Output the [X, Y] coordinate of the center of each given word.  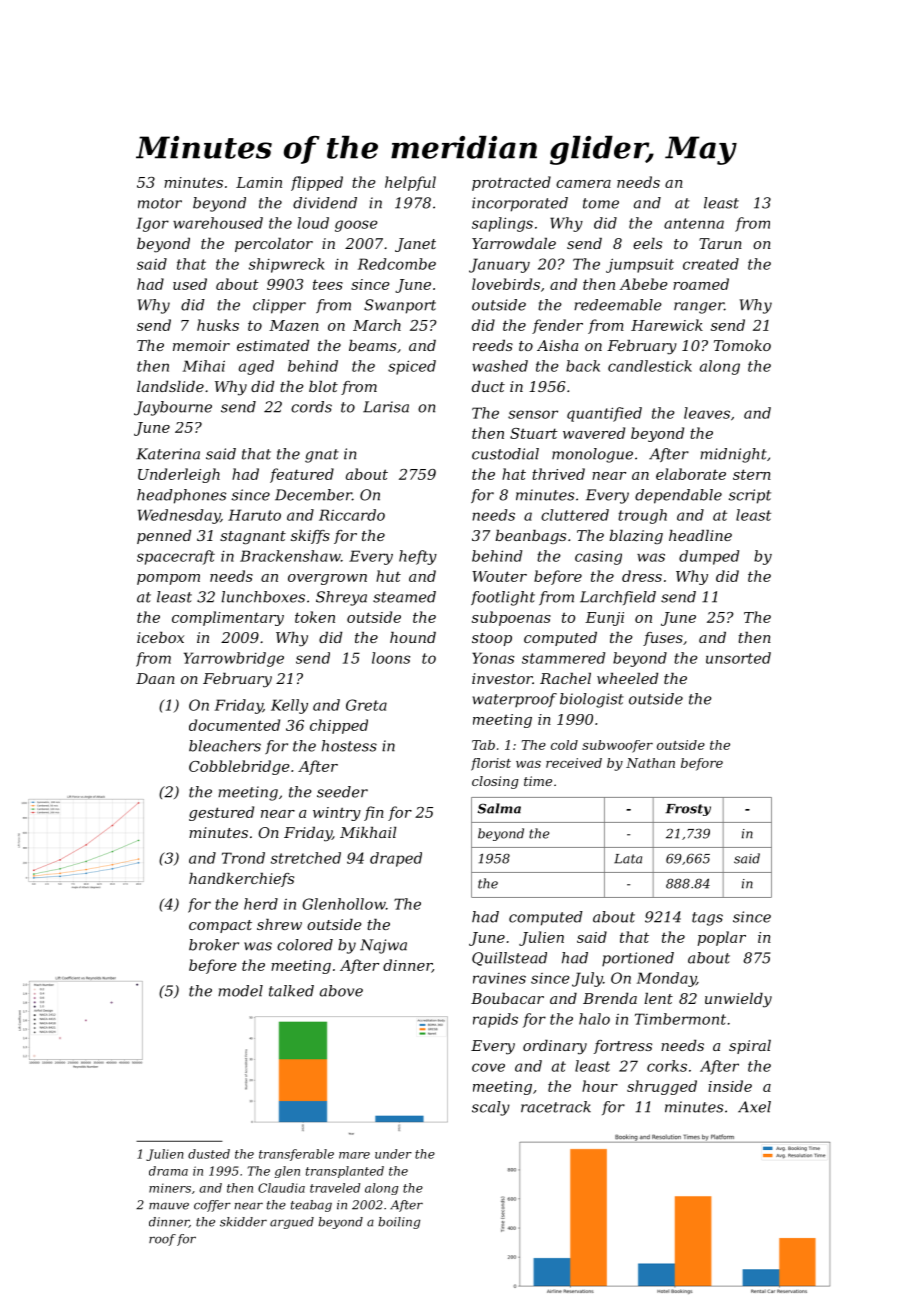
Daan [155, 678]
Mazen [294, 325]
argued [292, 1223]
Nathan [650, 763]
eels [647, 243]
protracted [511, 183]
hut [388, 576]
